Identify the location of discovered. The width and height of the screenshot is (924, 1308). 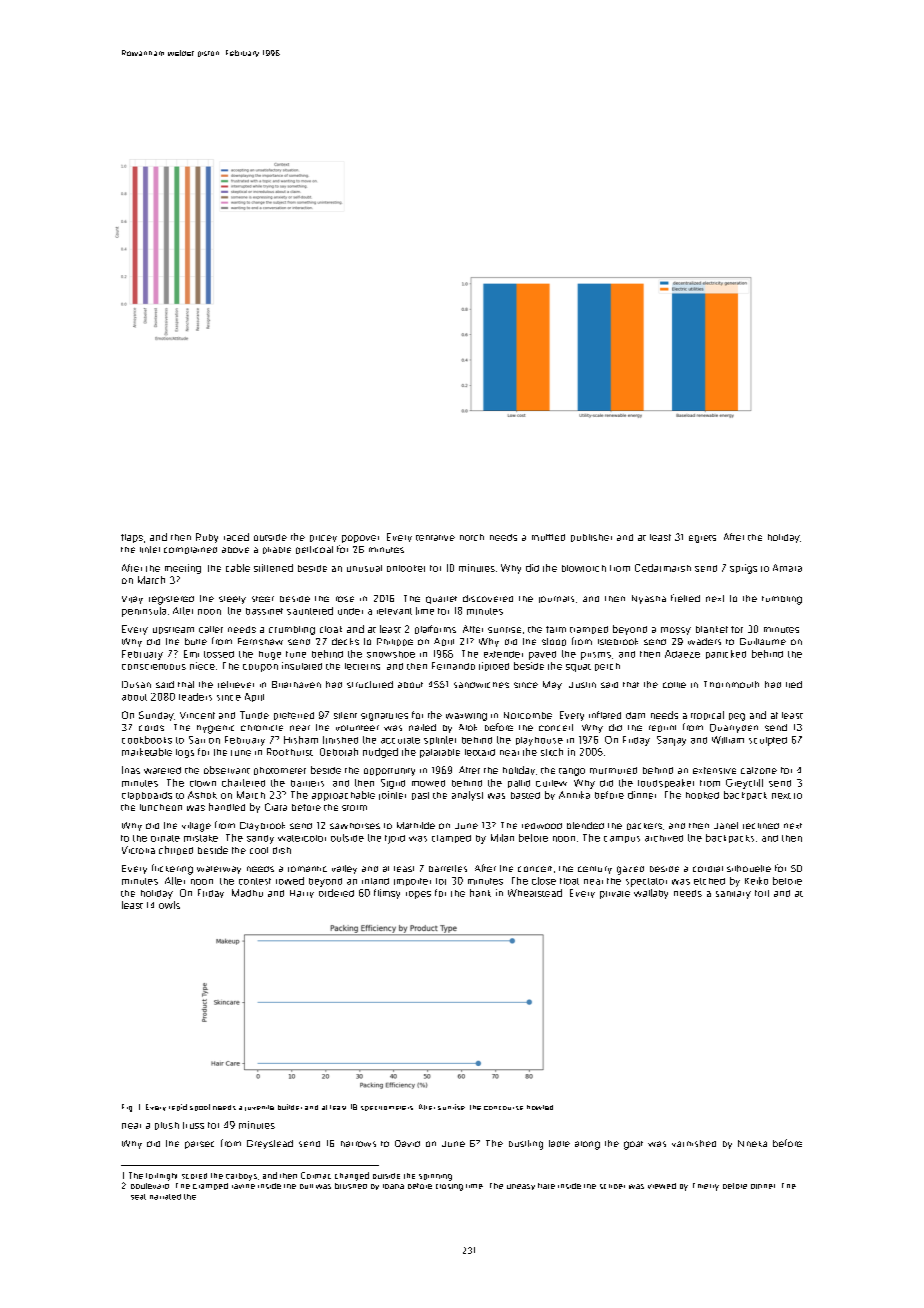
(488, 598).
